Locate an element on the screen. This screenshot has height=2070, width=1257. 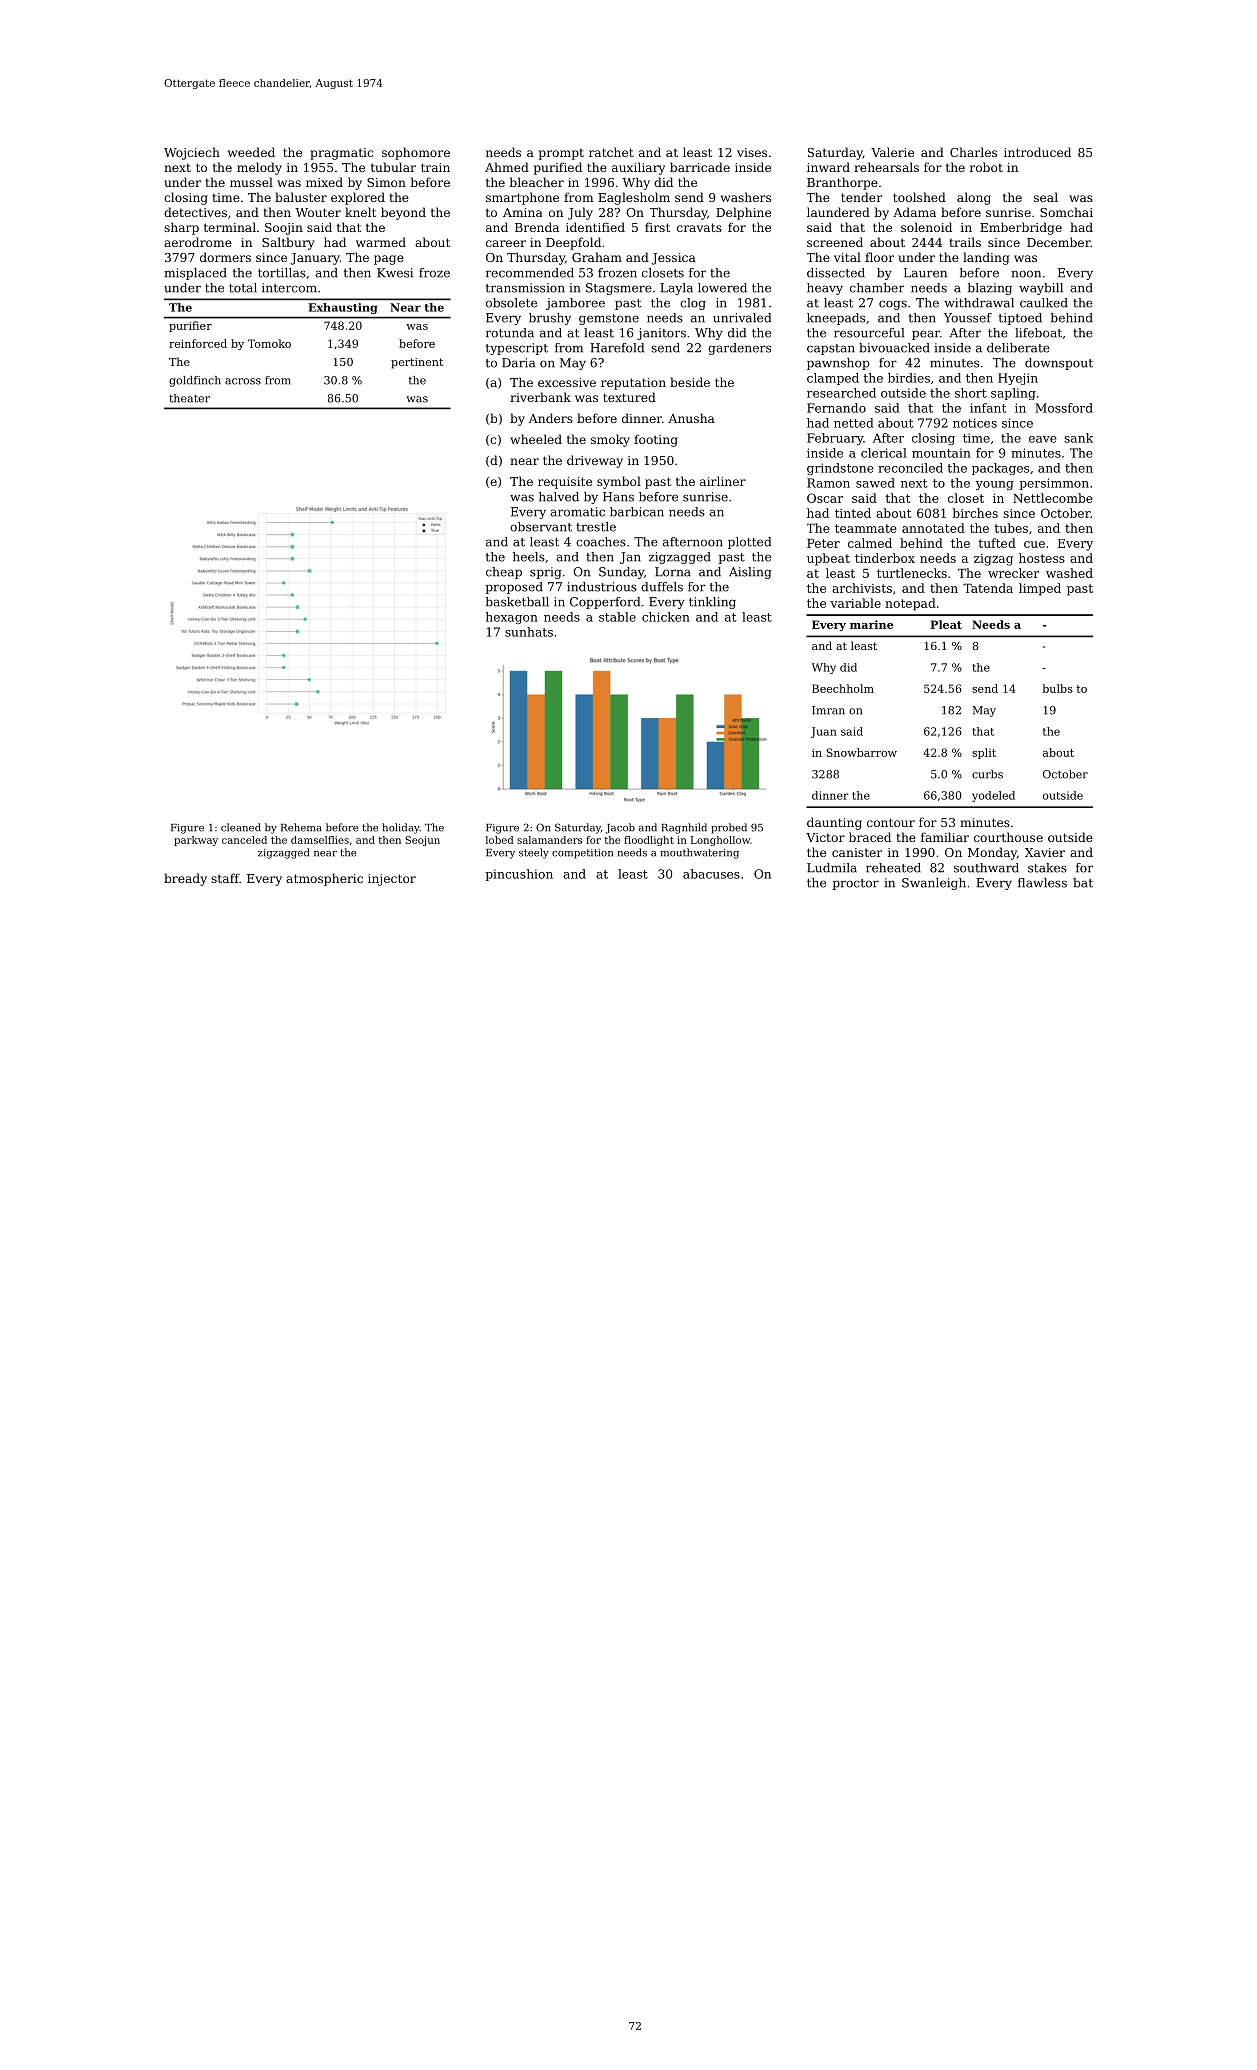
Wouter is located at coordinates (318, 212).
